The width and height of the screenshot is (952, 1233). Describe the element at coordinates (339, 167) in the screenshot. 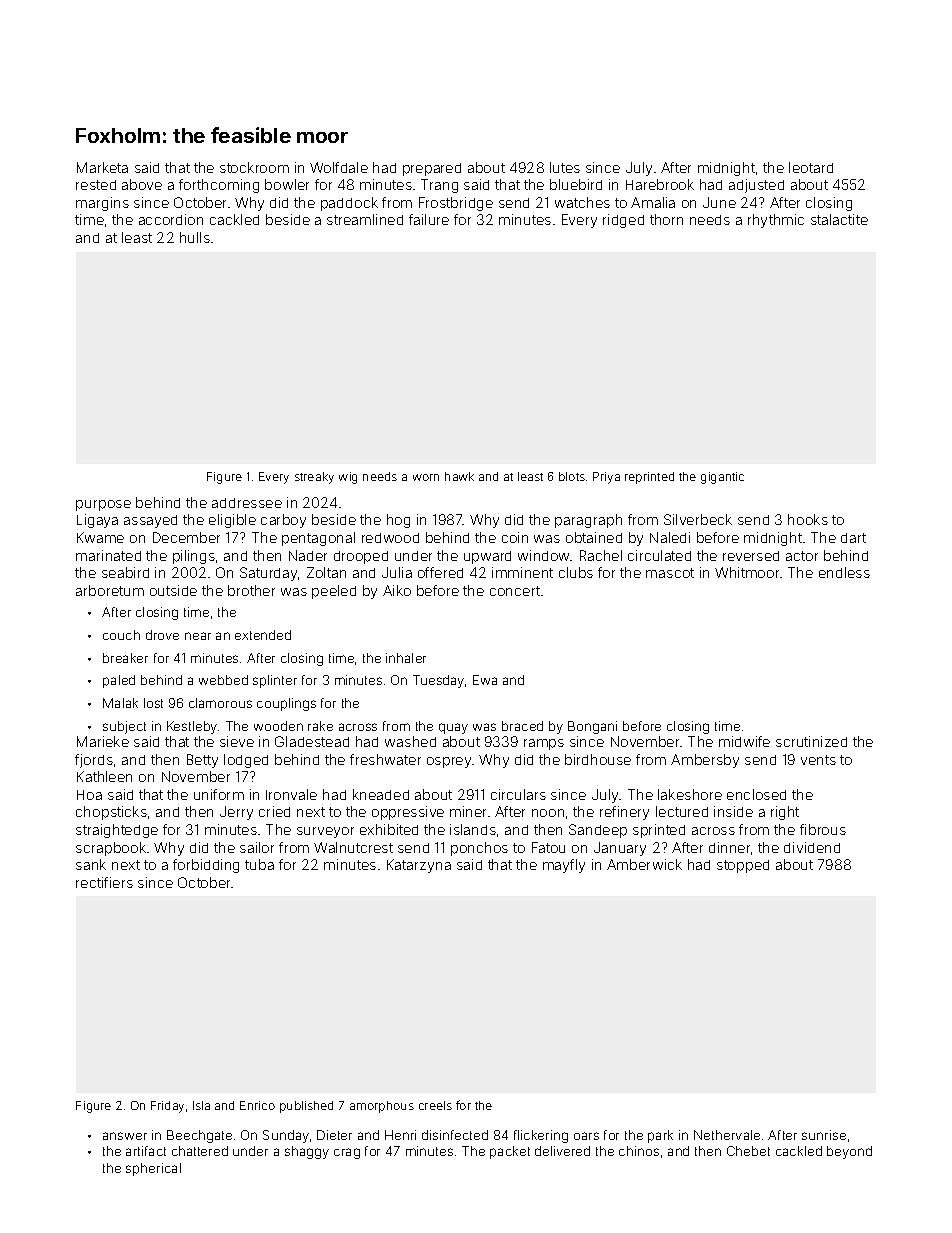

I see `Wolfdale` at that location.
